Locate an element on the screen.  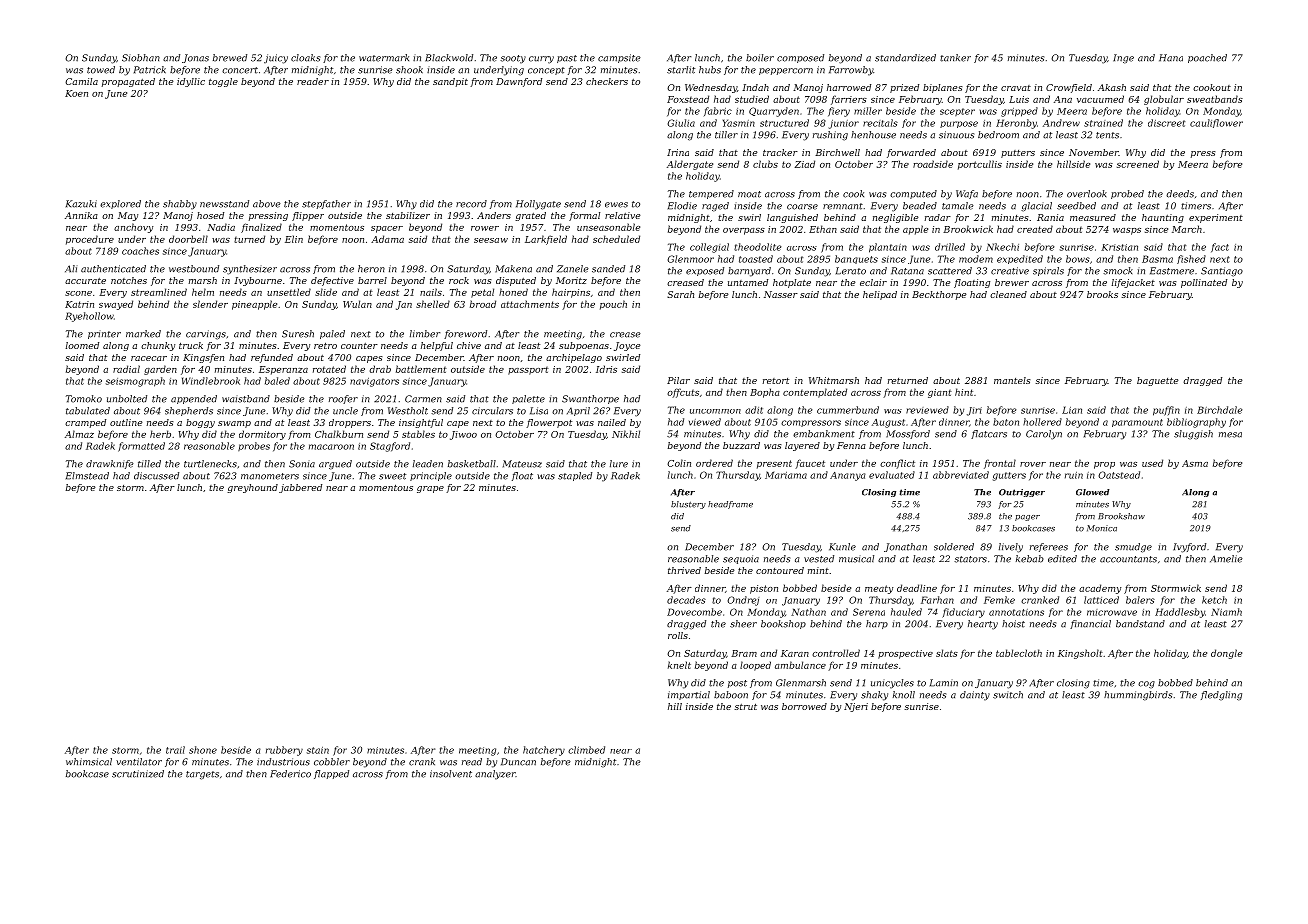
creative is located at coordinates (1010, 271).
